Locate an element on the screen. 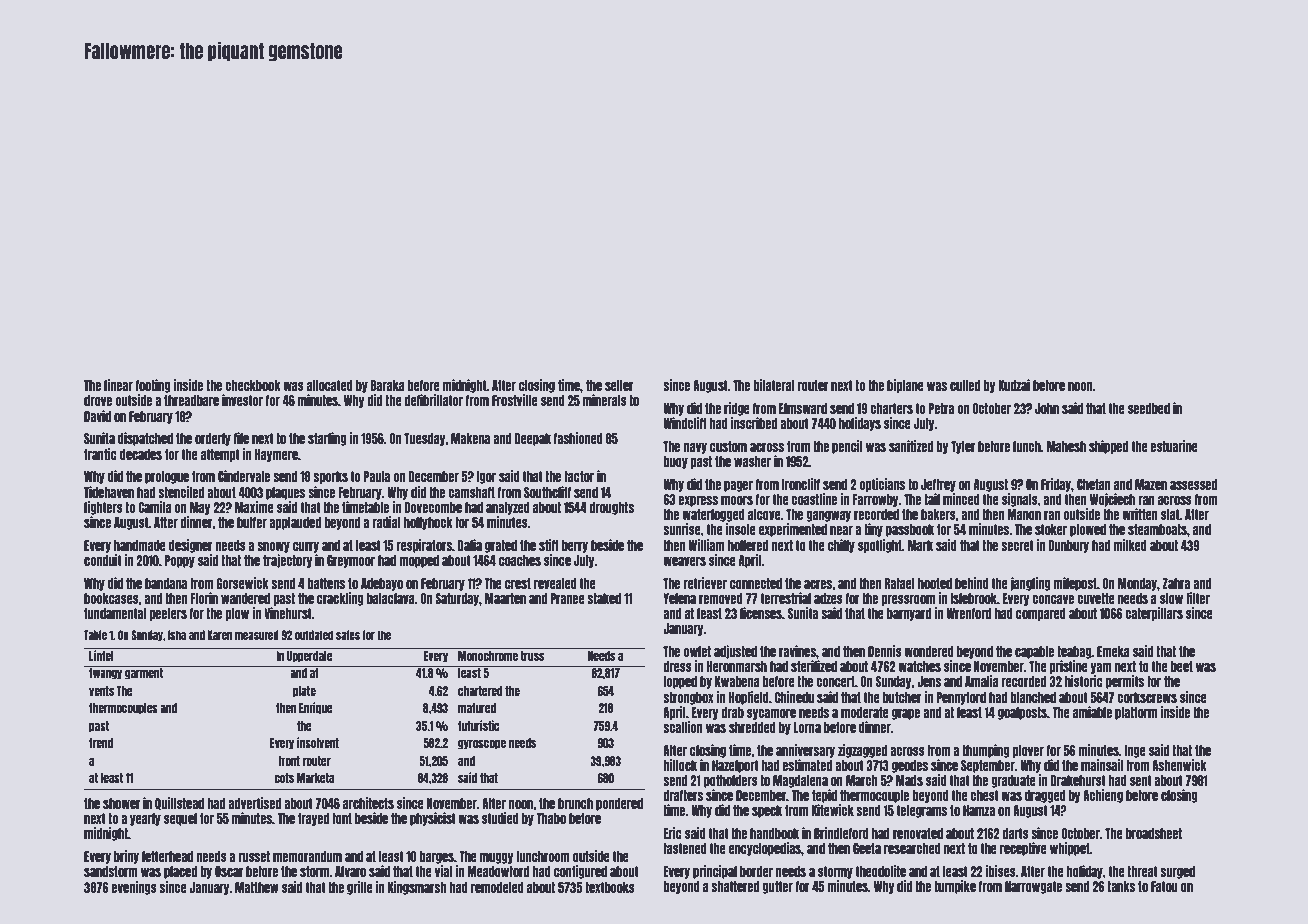 Image resolution: width=1308 pixels, height=924 pixels. Kudzai is located at coordinates (1014, 385).
